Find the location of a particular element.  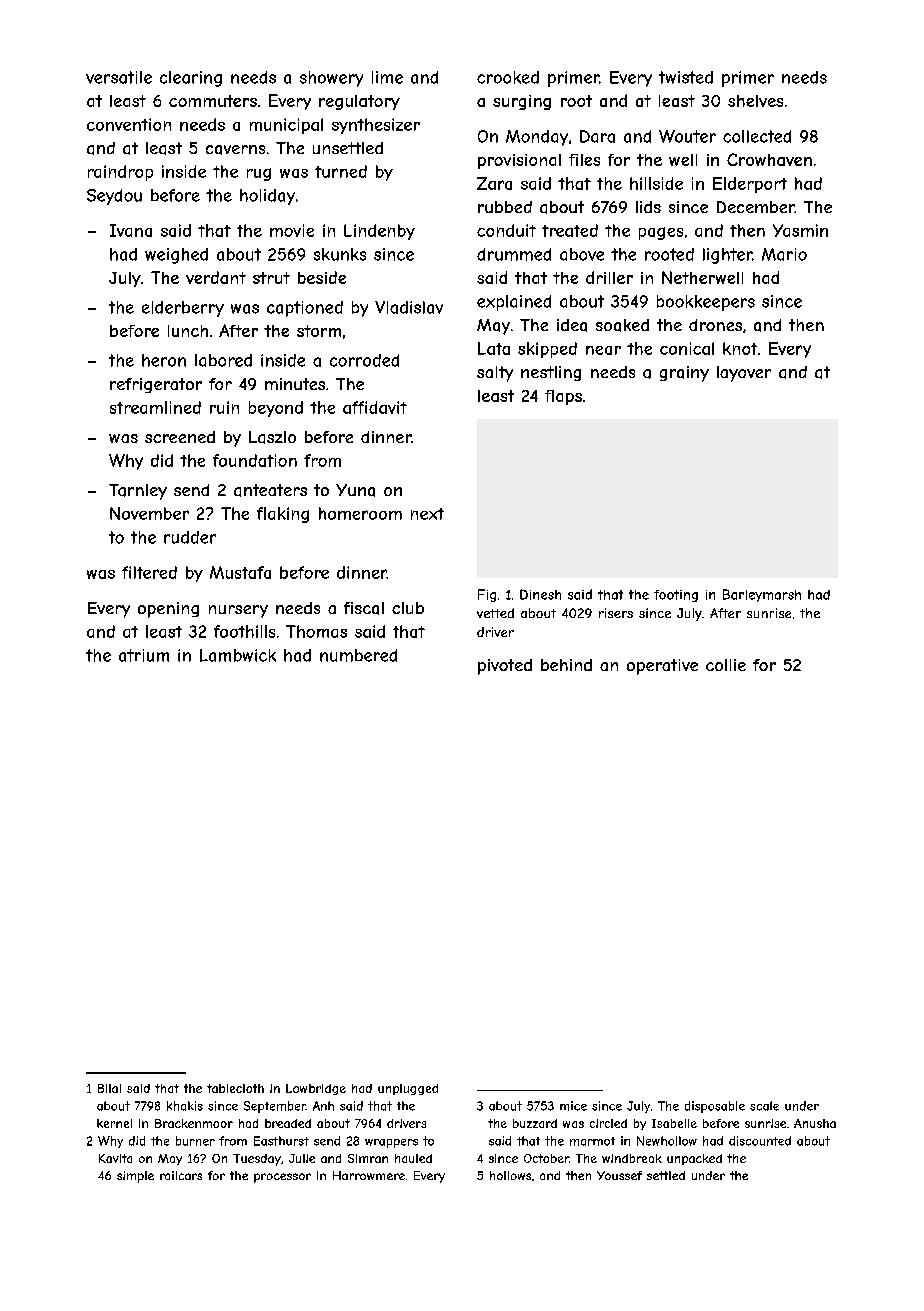

twisted is located at coordinates (686, 77).
